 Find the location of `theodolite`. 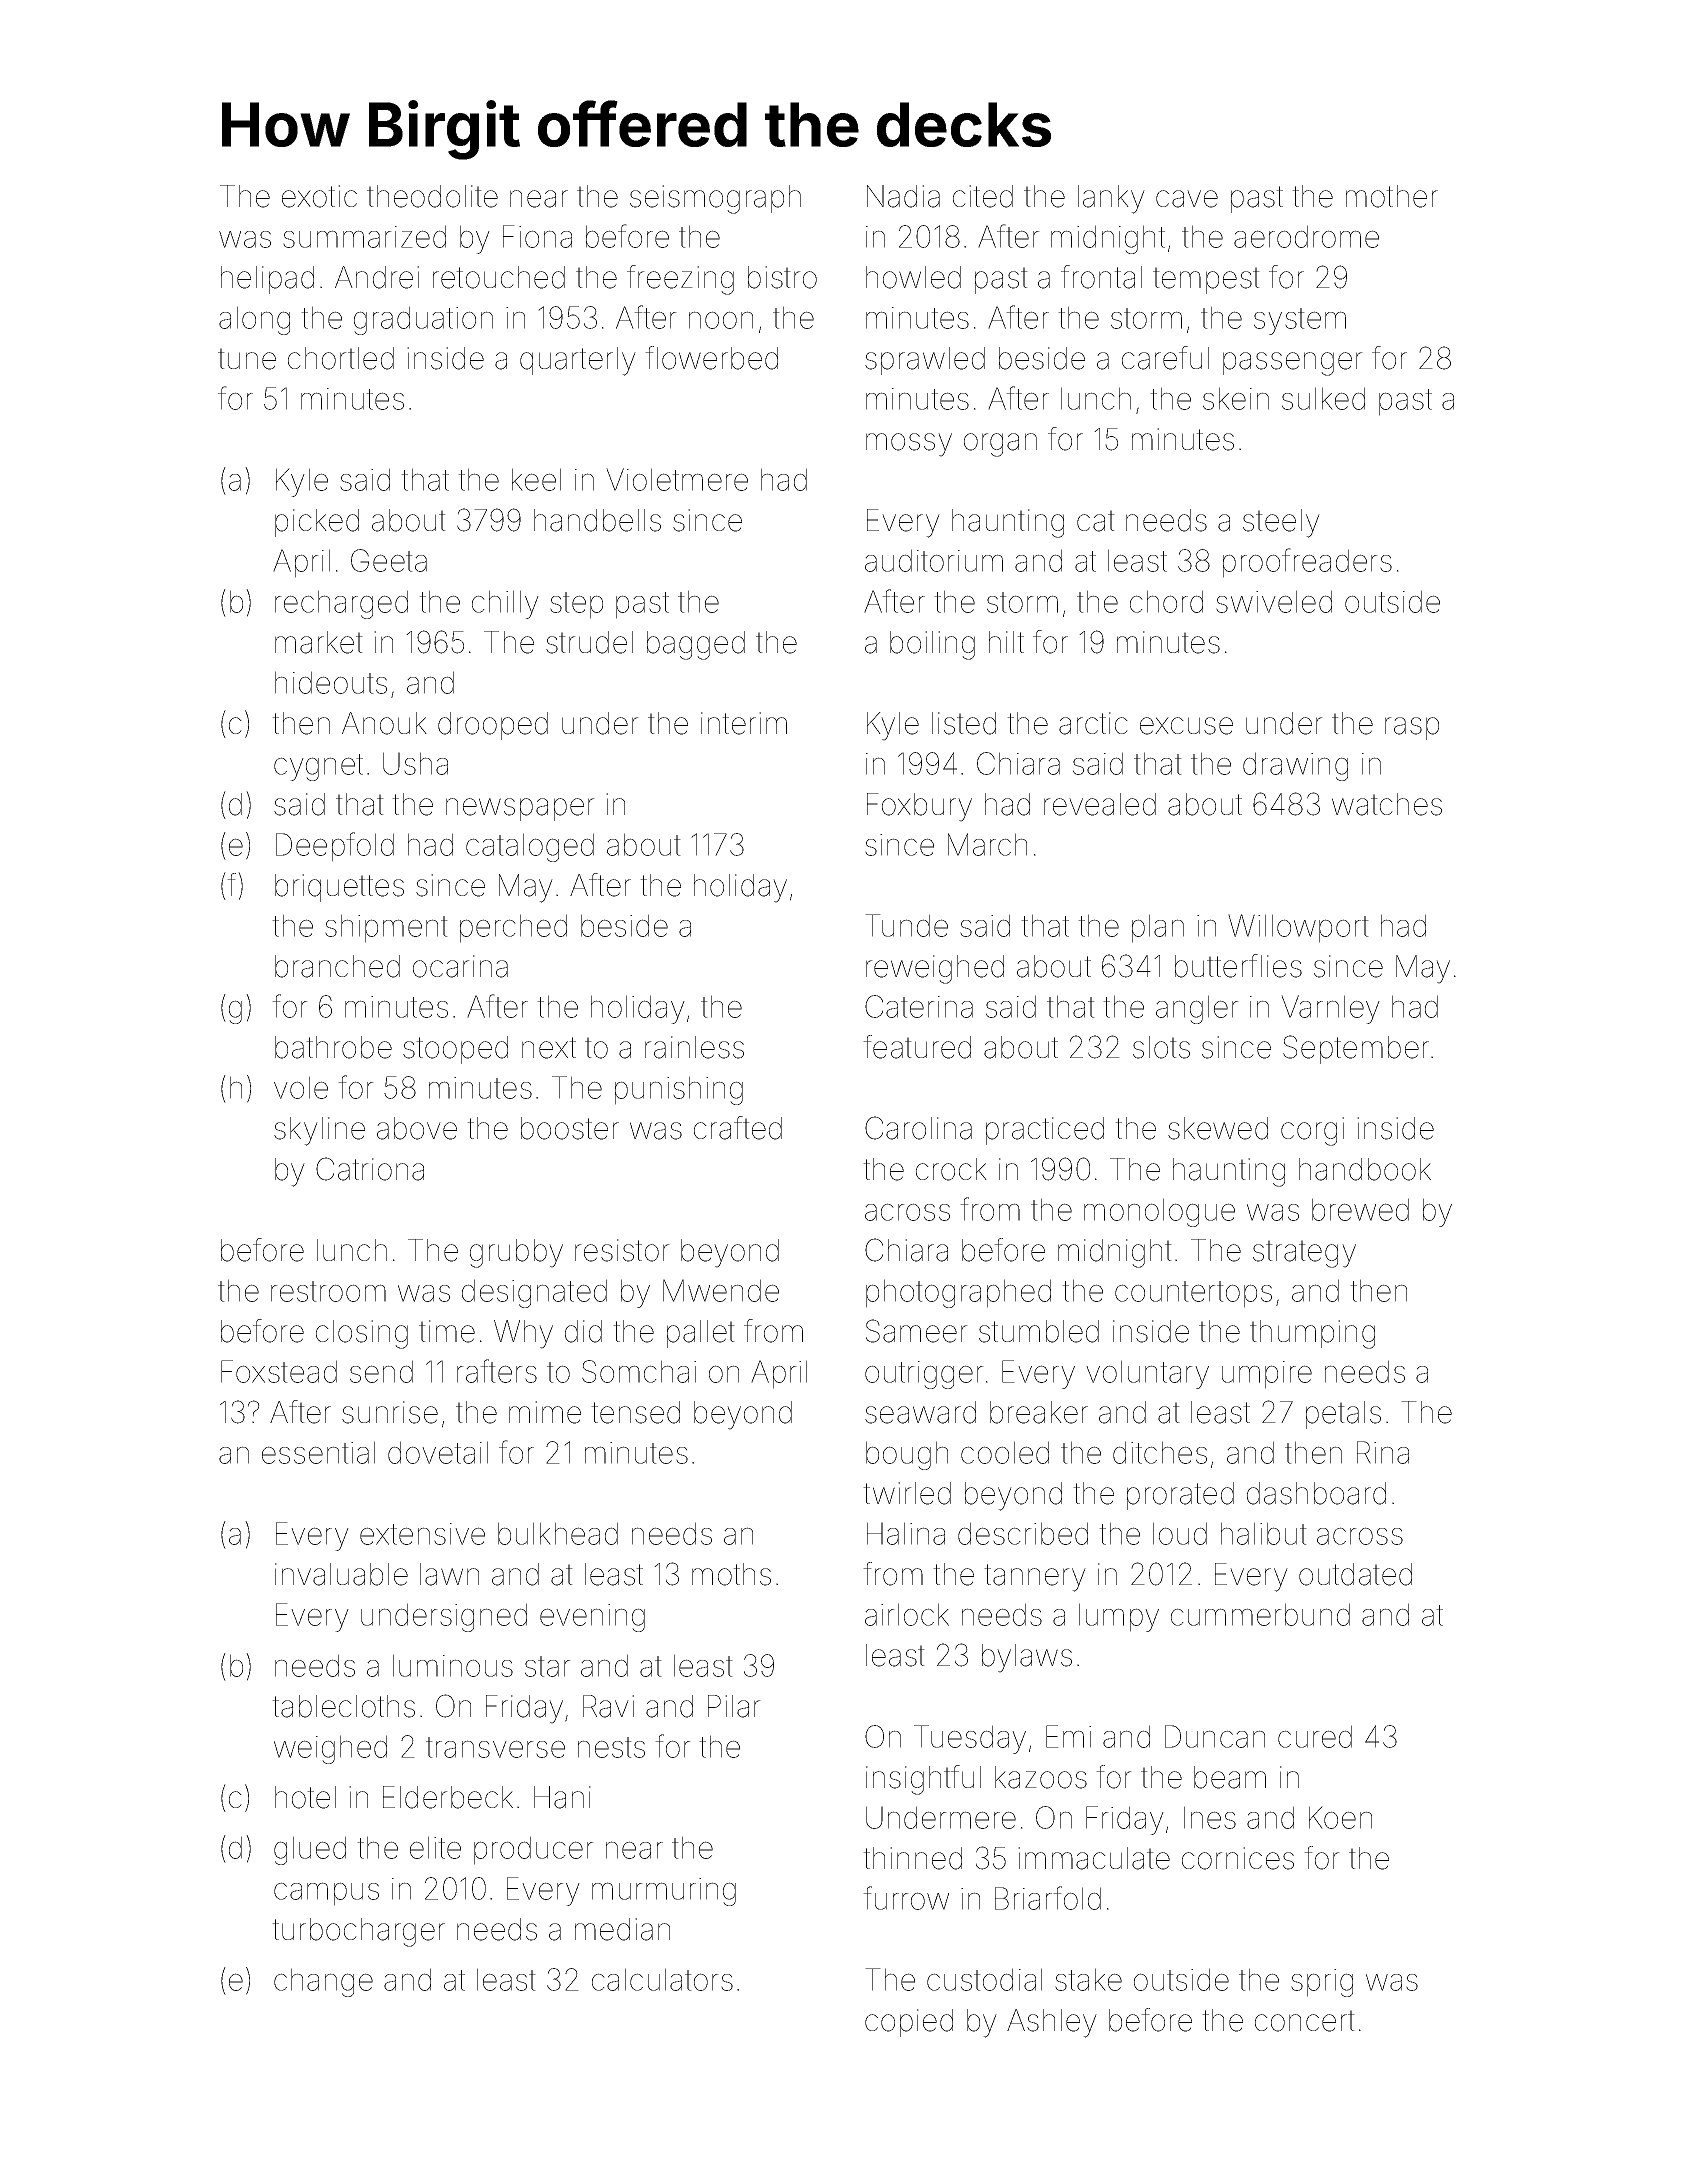

theodolite is located at coordinates (432, 196).
